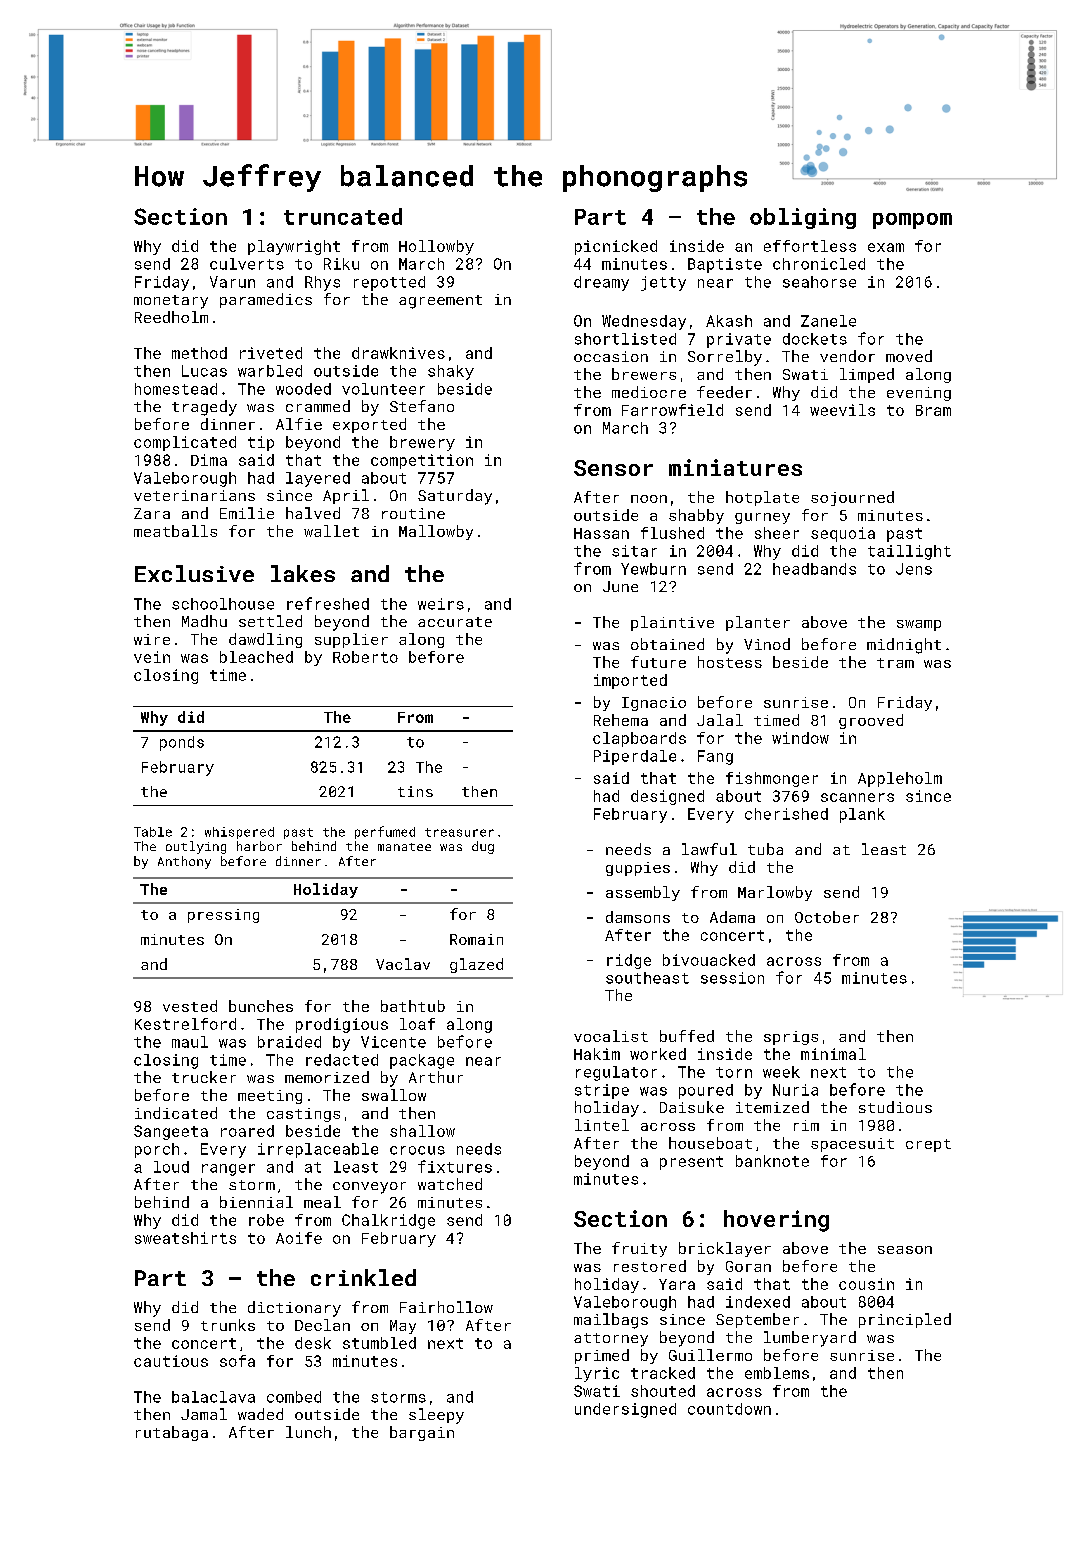  I want to click on occasion, so click(611, 356).
